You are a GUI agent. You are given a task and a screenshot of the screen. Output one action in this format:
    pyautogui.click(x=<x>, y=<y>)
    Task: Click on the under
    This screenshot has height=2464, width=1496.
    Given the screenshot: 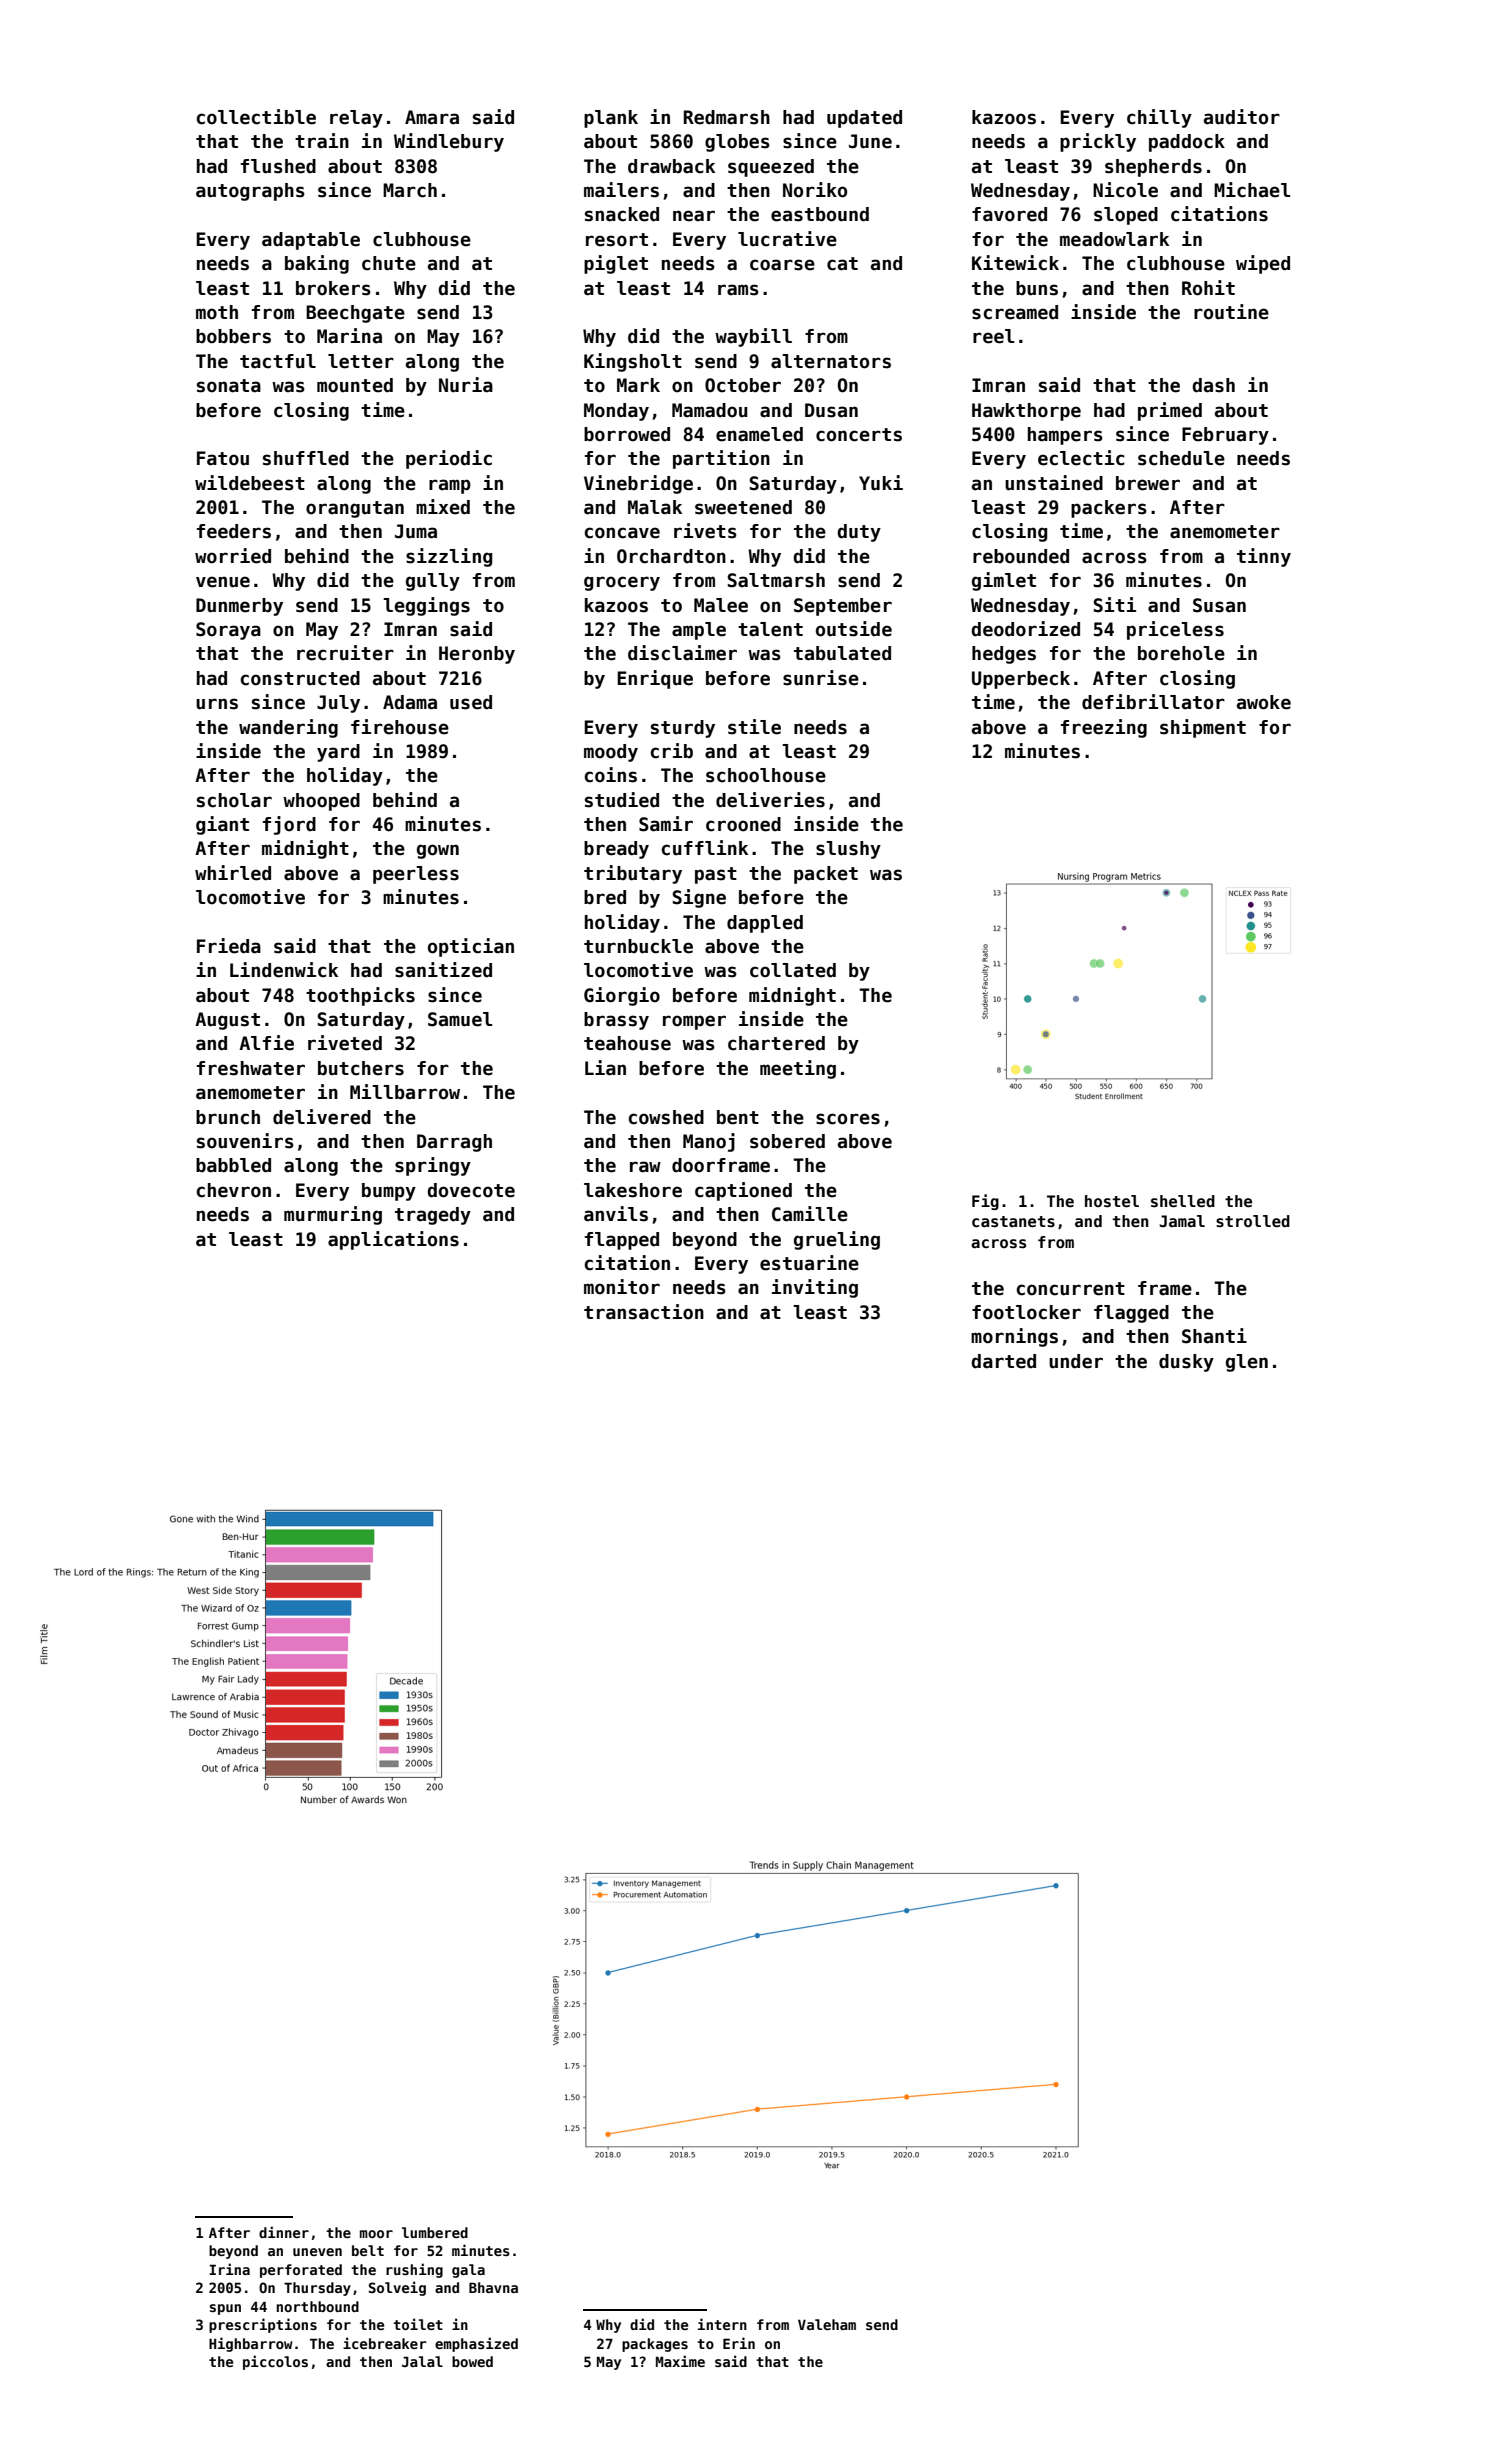 What is the action you would take?
    pyautogui.click(x=1076, y=1361)
